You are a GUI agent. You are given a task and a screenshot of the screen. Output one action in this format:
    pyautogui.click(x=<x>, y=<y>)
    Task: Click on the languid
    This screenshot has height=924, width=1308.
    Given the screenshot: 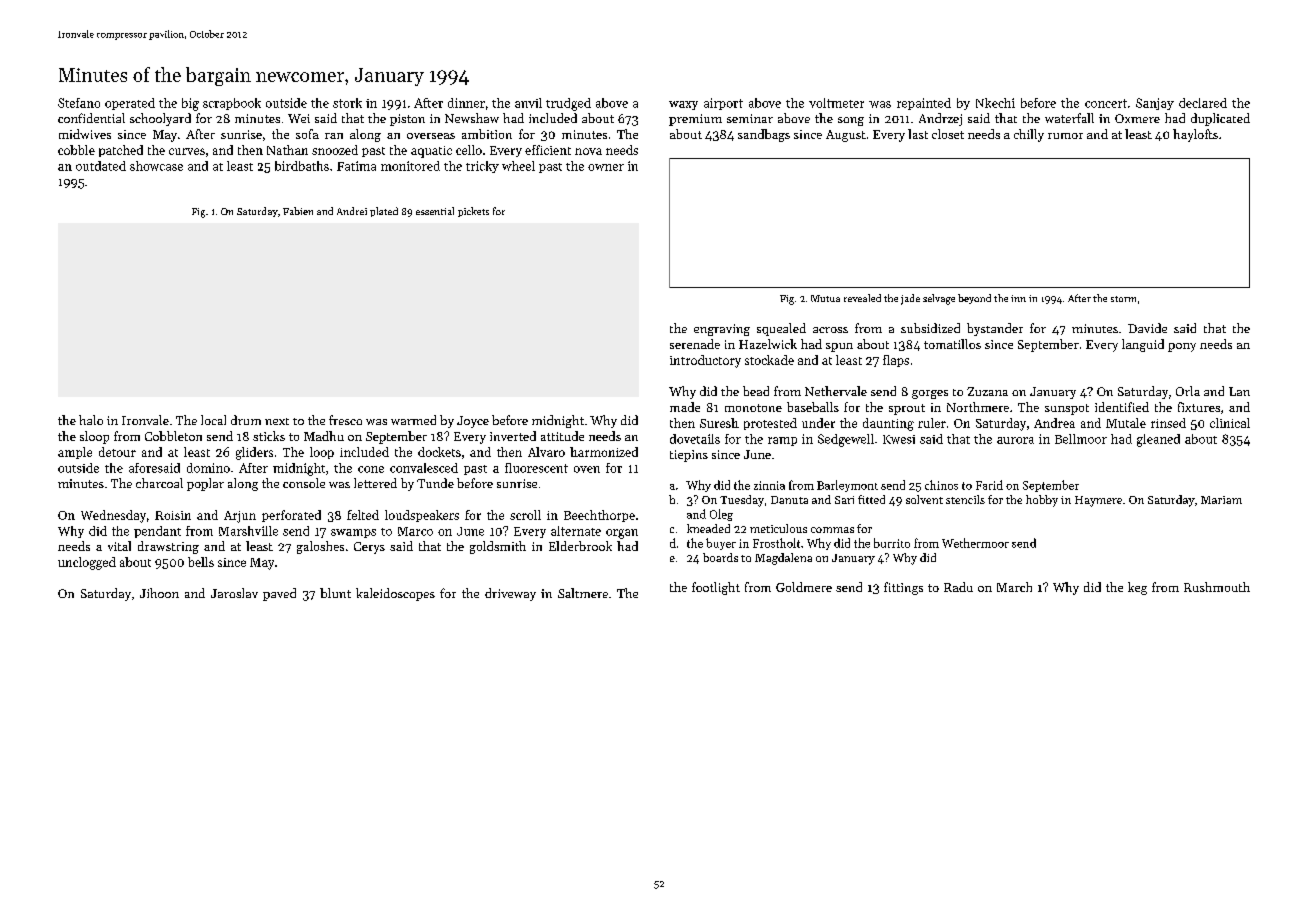 What is the action you would take?
    pyautogui.click(x=1143, y=345)
